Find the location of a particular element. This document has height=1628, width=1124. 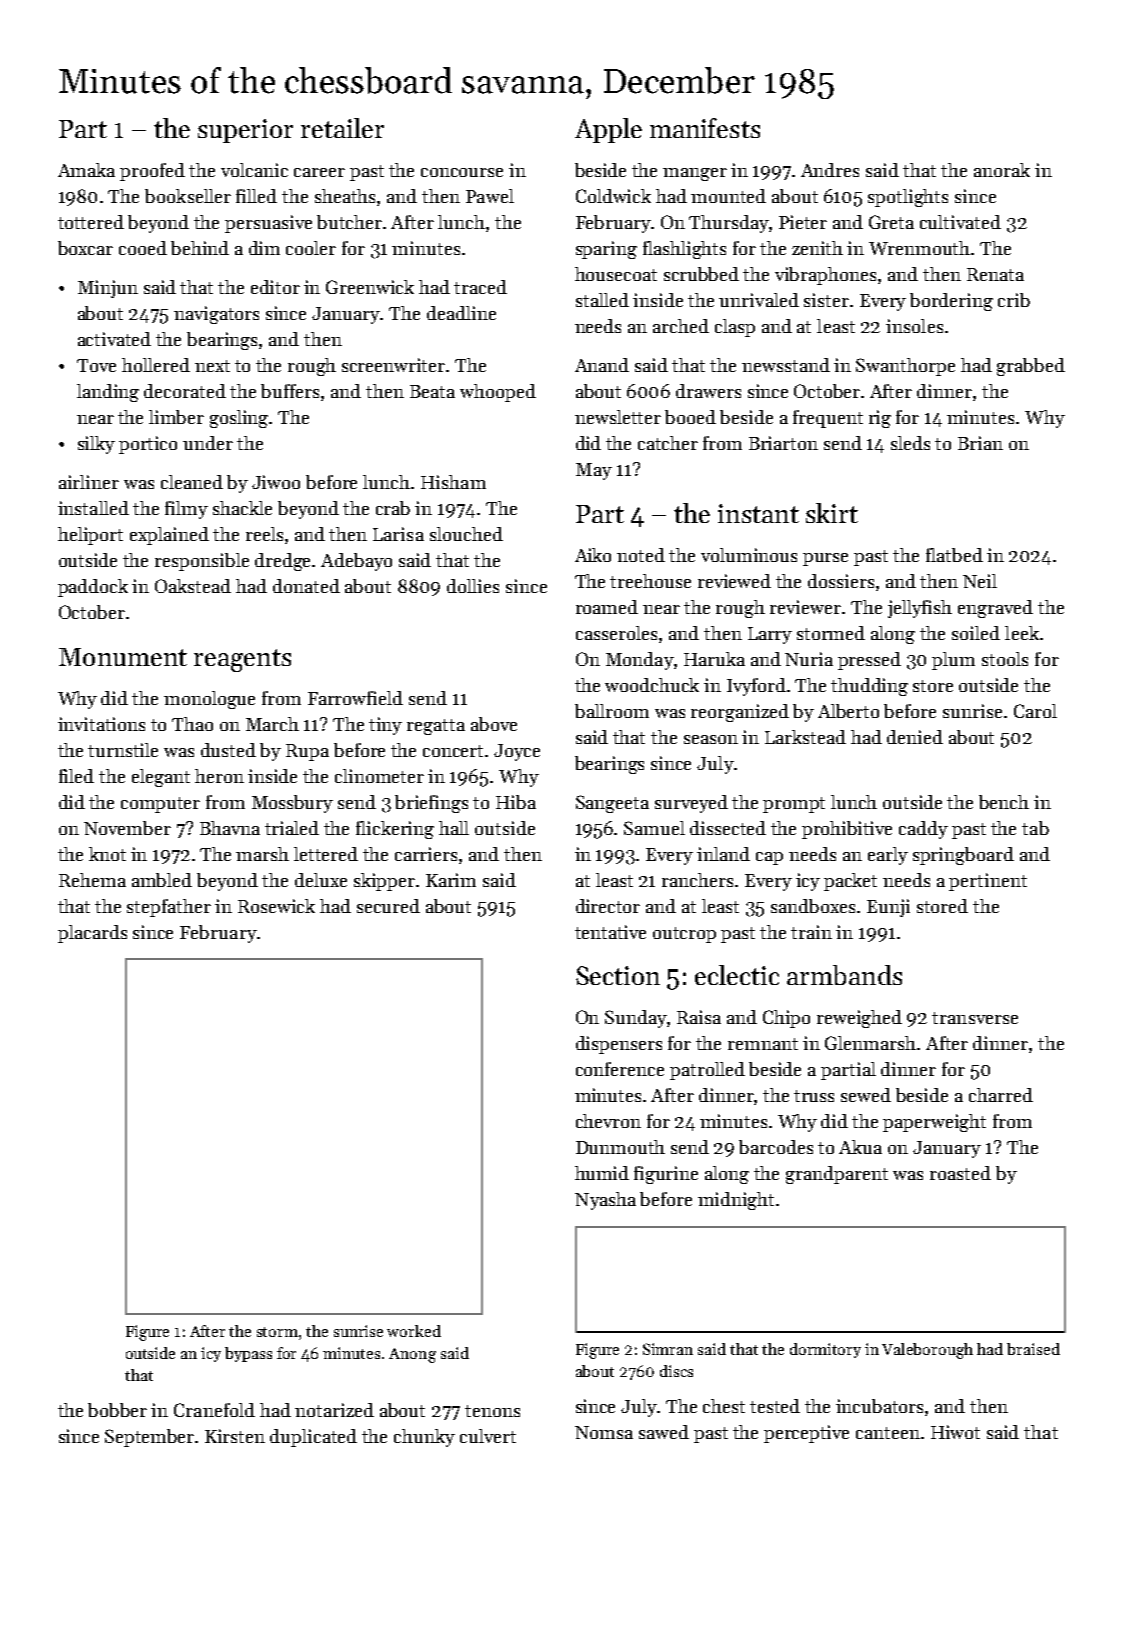

cooler is located at coordinates (311, 248).
